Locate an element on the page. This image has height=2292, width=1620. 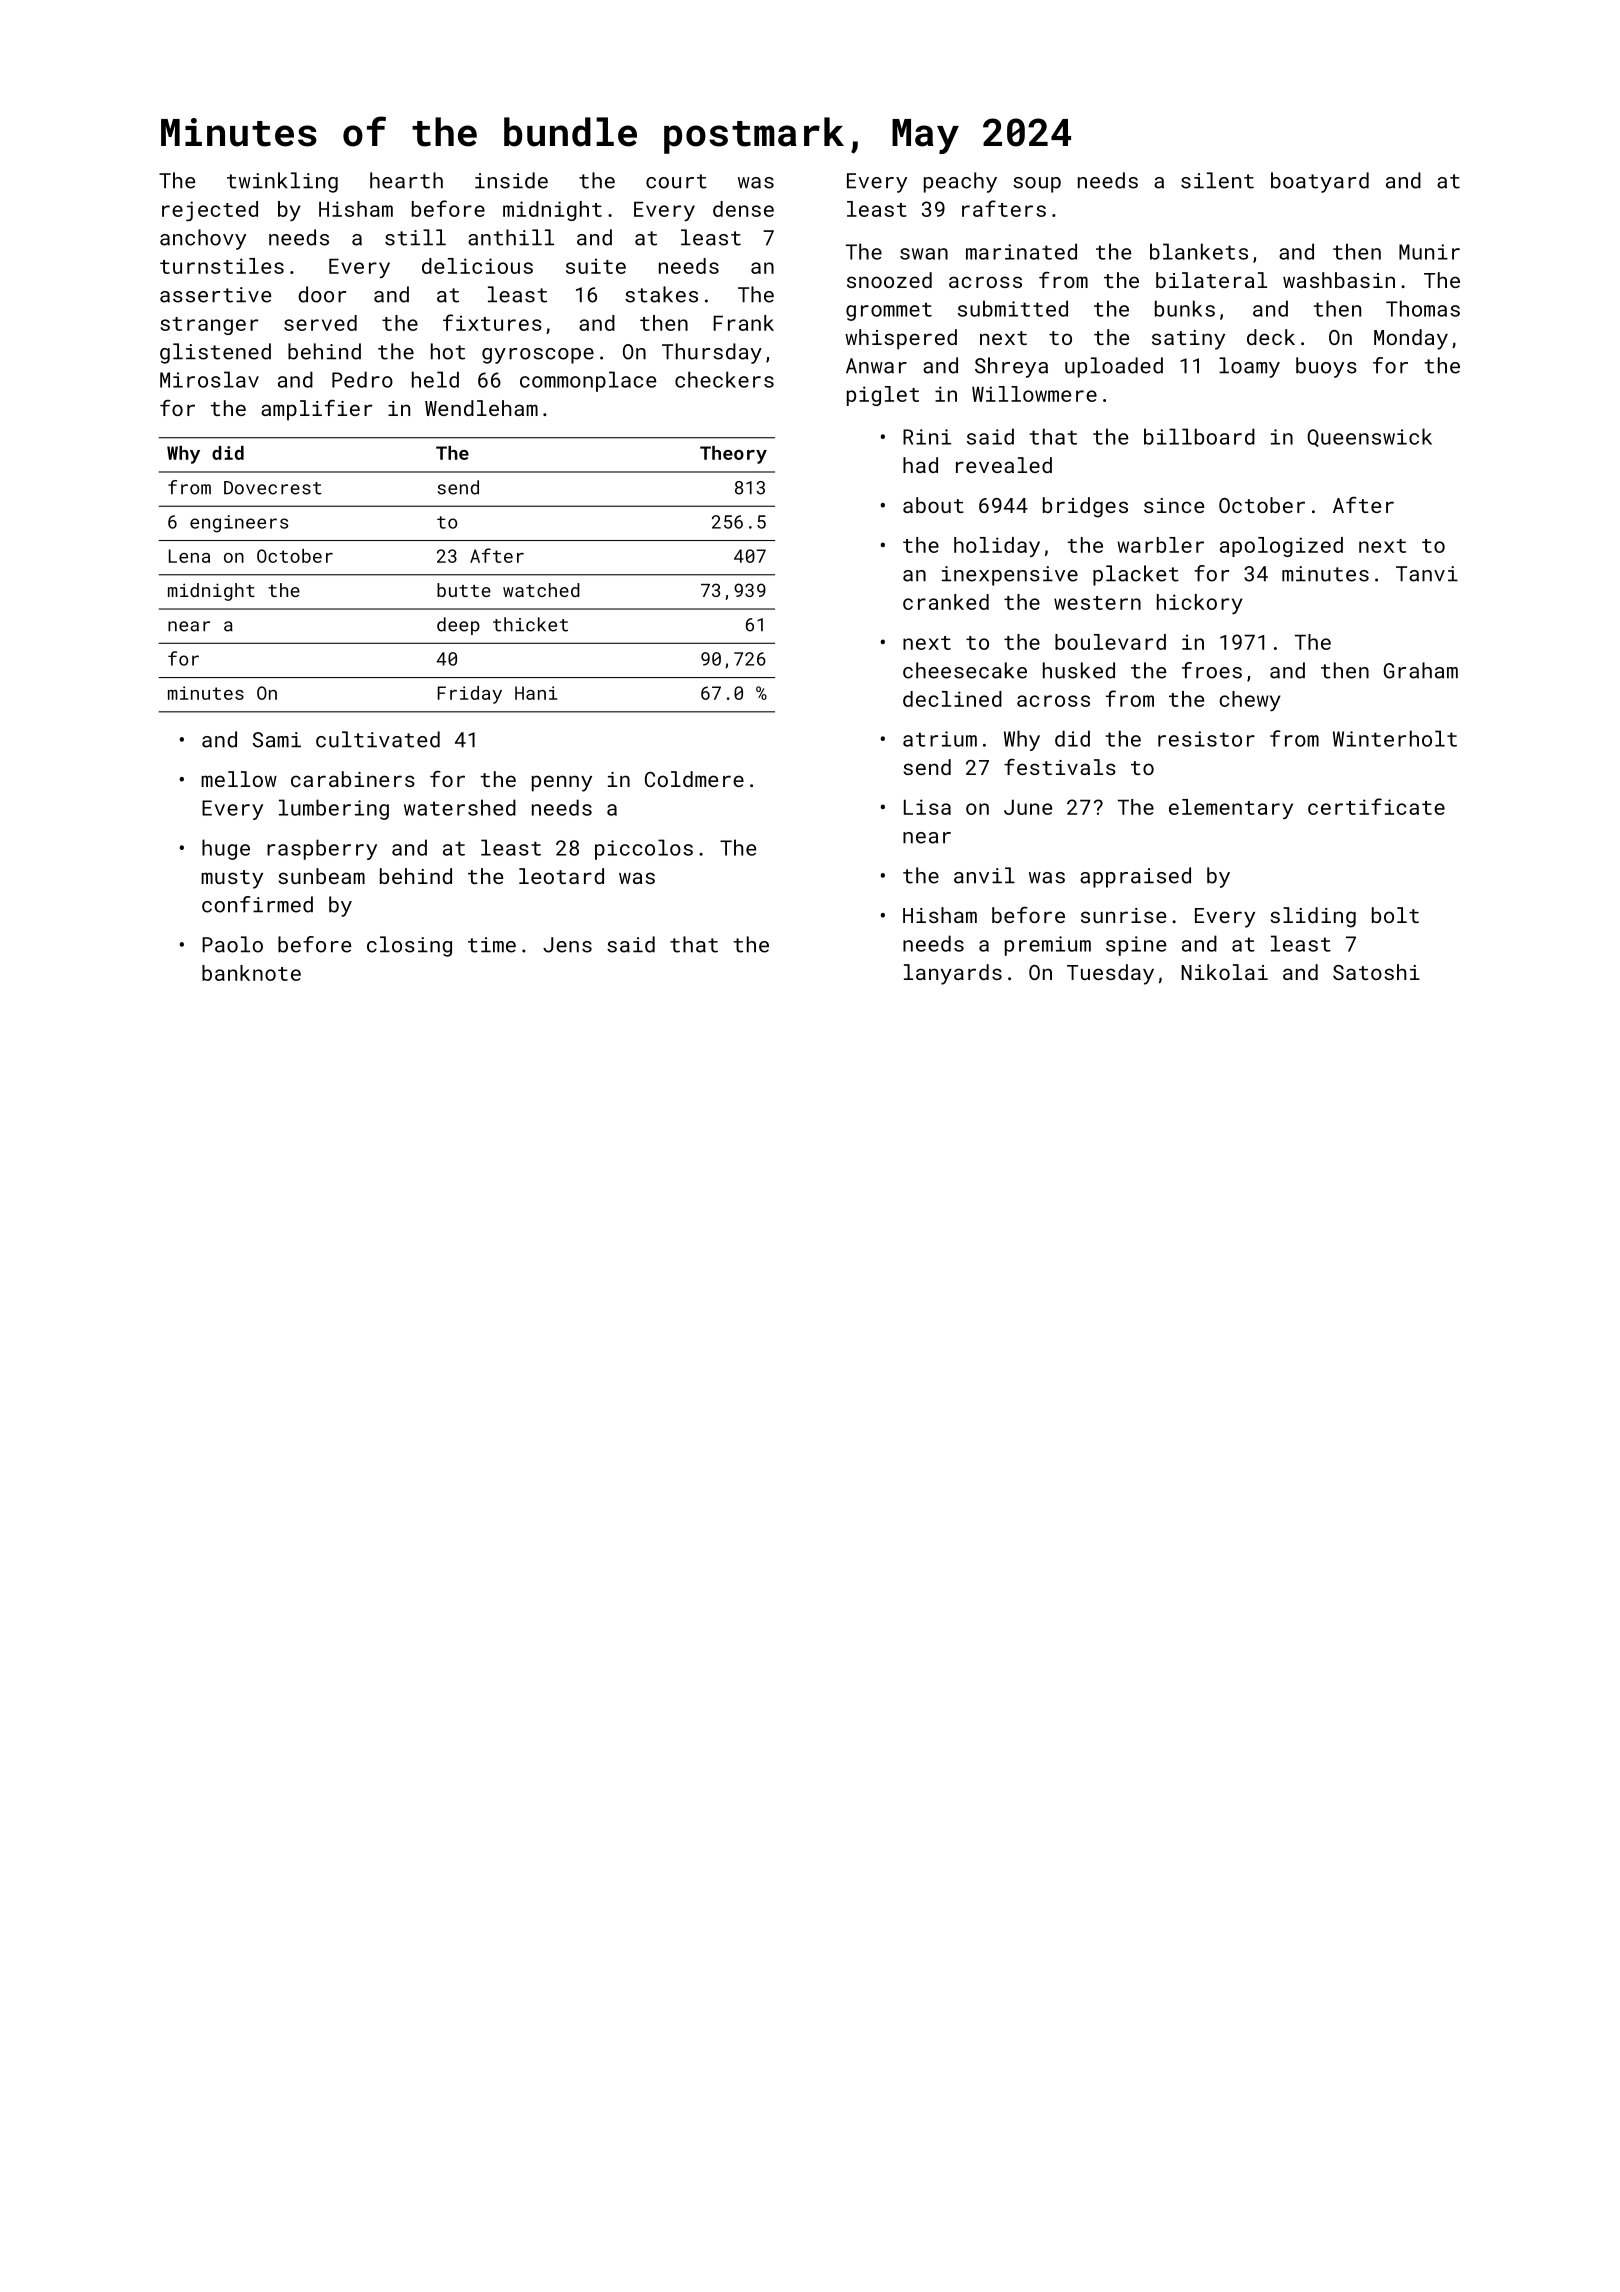
inside is located at coordinates (511, 180).
